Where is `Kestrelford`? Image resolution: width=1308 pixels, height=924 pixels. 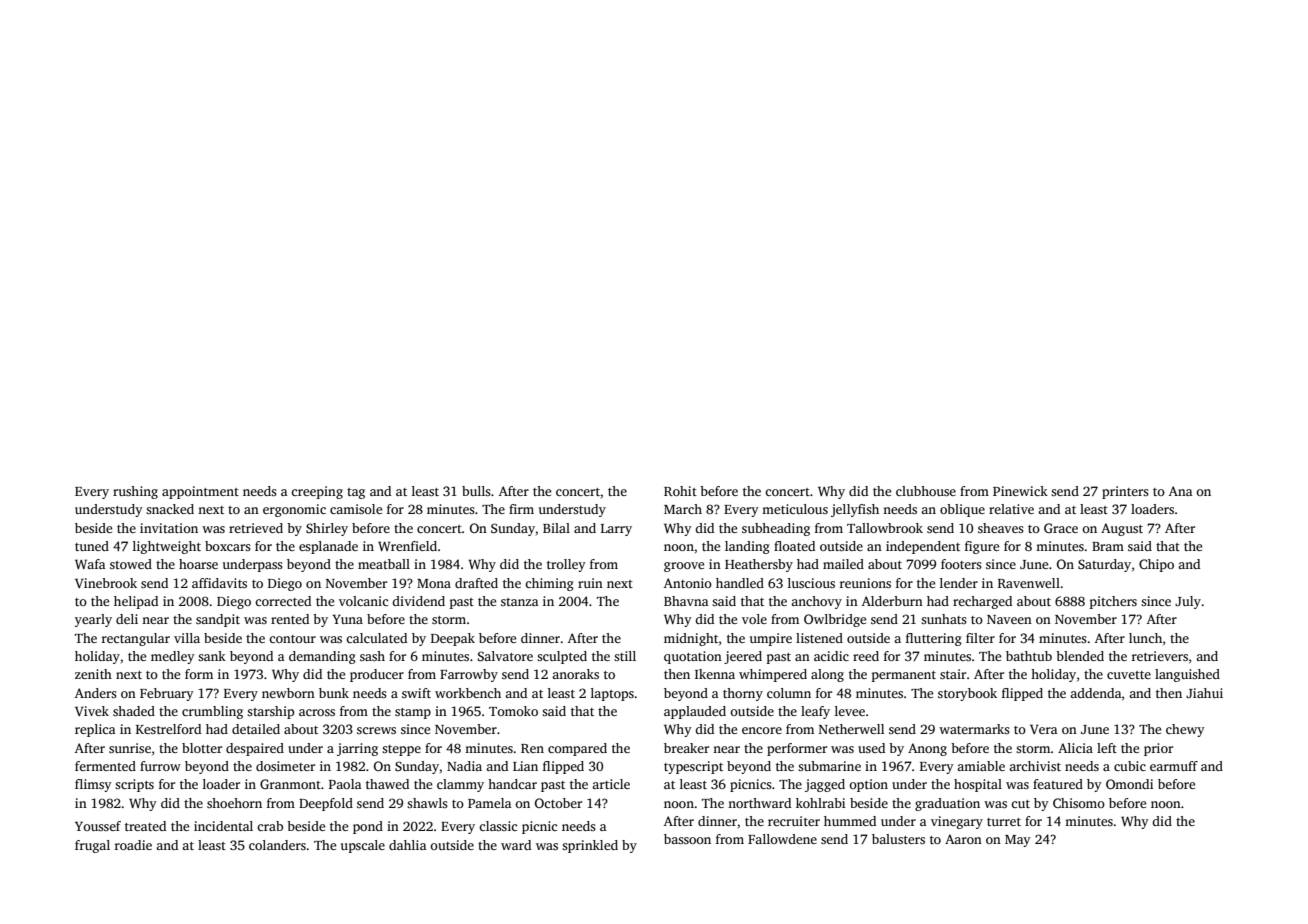 Kestrelford is located at coordinates (168, 729).
